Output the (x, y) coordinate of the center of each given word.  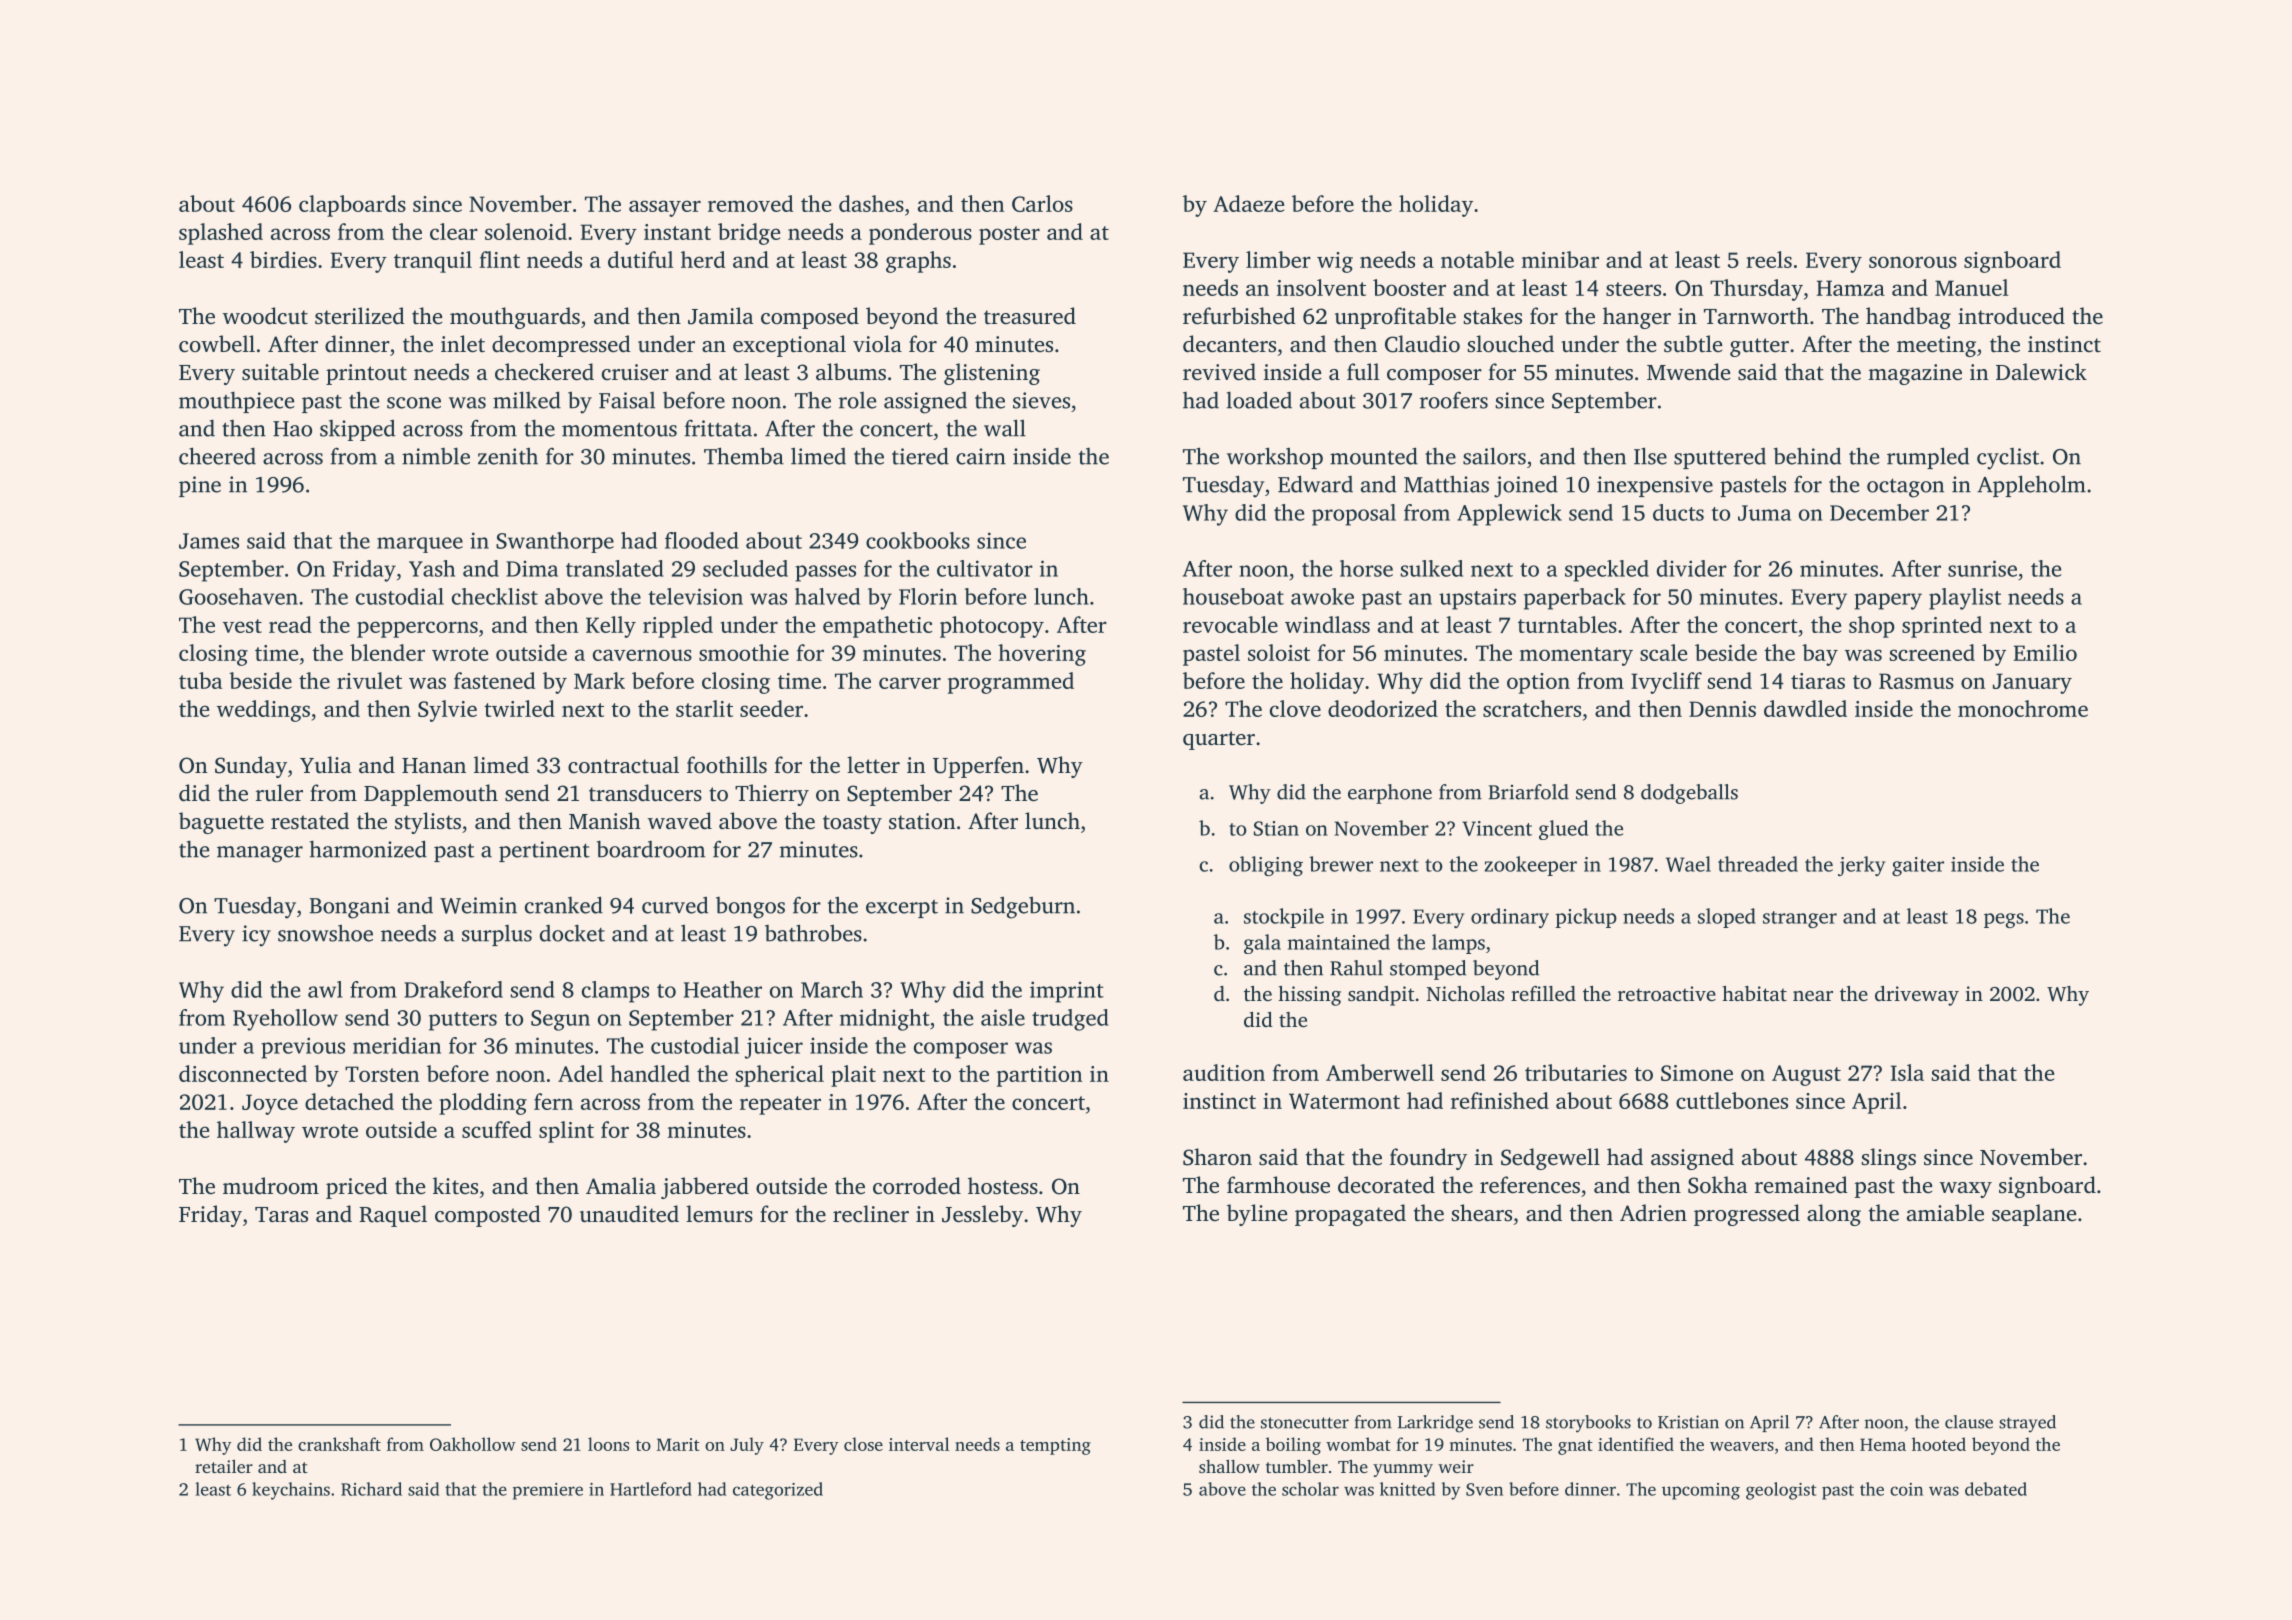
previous (303, 1048)
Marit (678, 1444)
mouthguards (515, 318)
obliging (1266, 866)
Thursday (1756, 290)
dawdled (1805, 708)
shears (1482, 1212)
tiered (920, 456)
